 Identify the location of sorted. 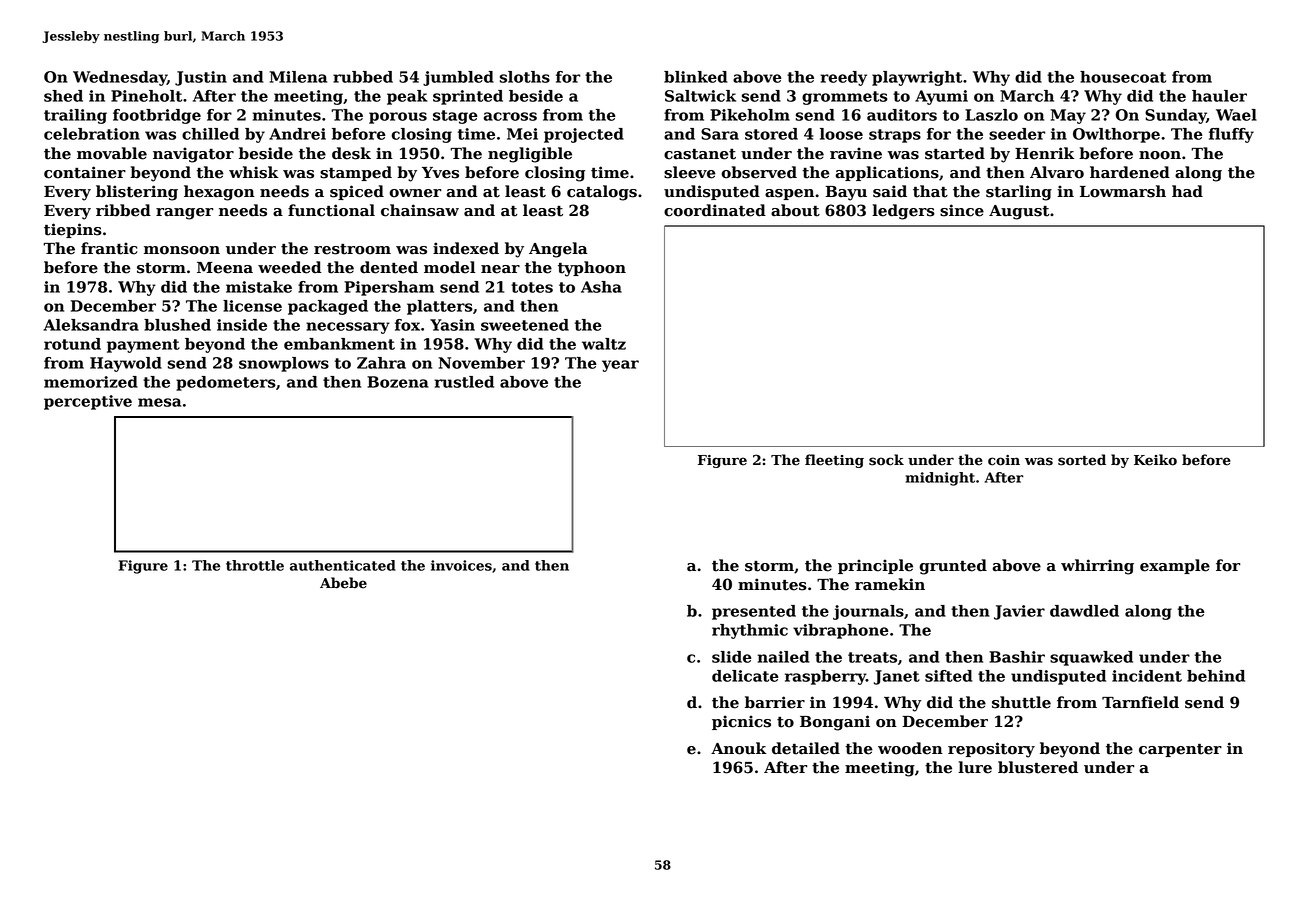
(1082, 460).
